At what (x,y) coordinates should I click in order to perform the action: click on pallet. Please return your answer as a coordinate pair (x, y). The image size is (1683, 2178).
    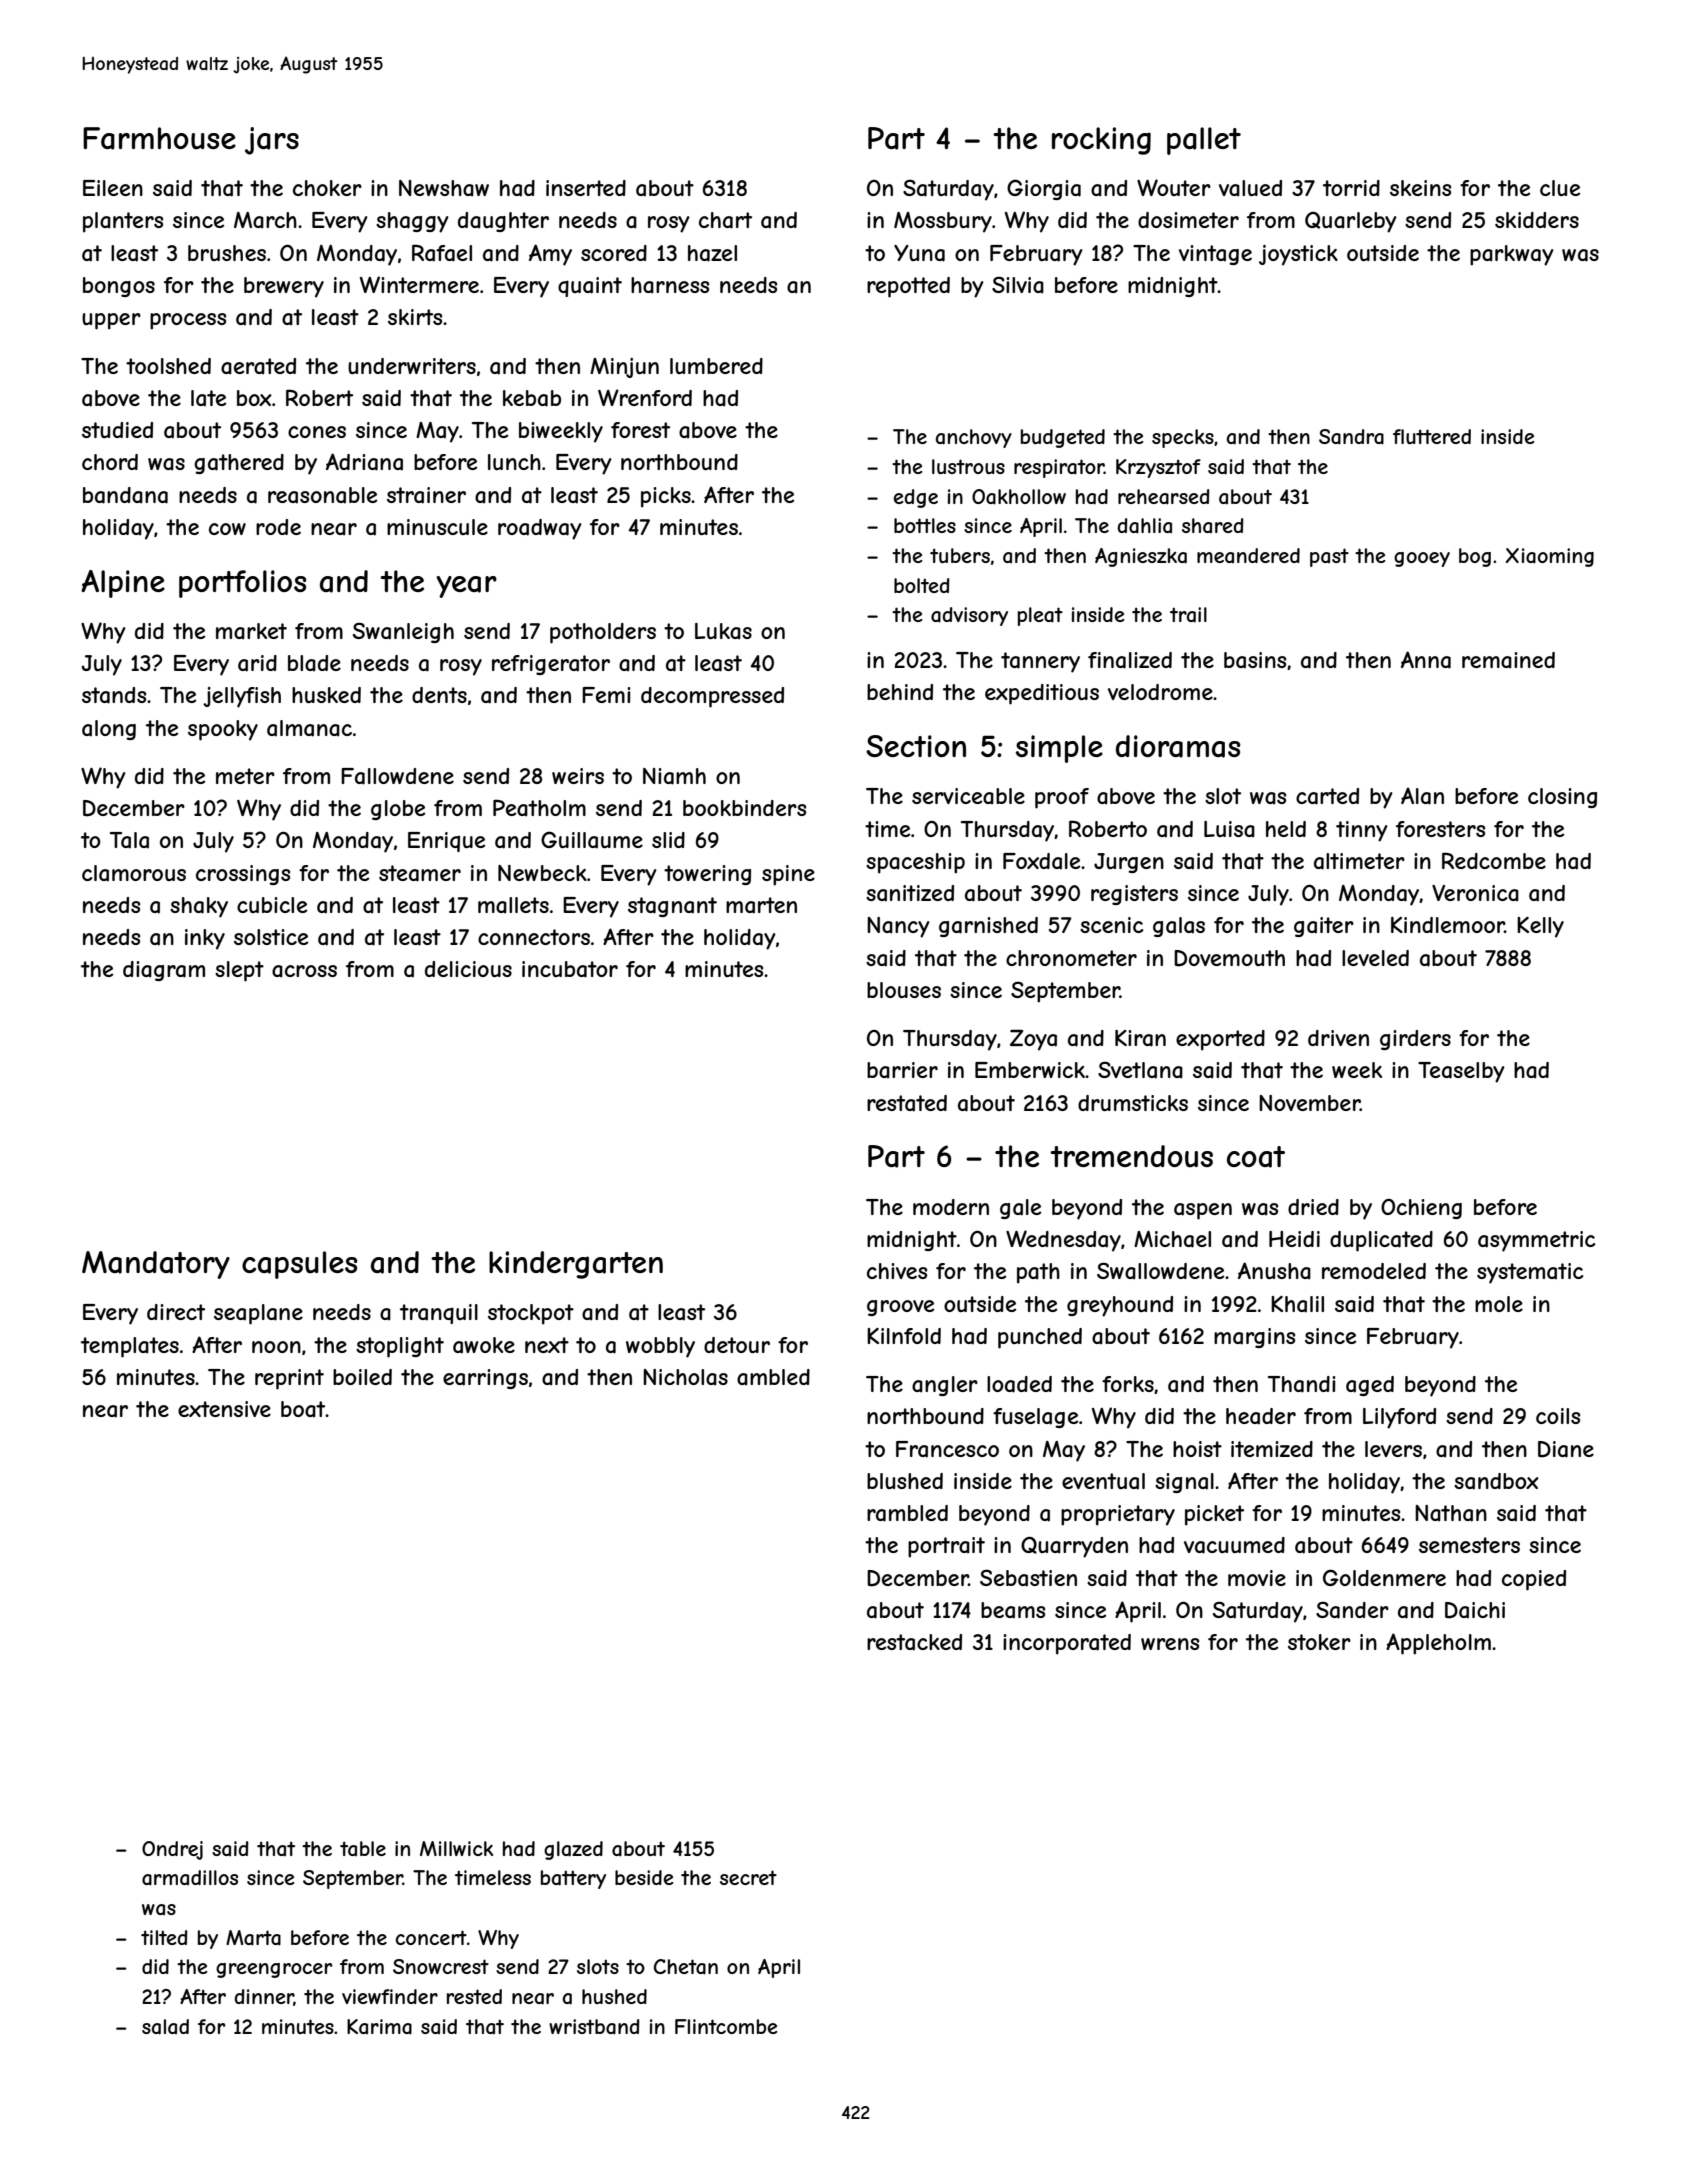
    Looking at the image, I should click on (1204, 141).
